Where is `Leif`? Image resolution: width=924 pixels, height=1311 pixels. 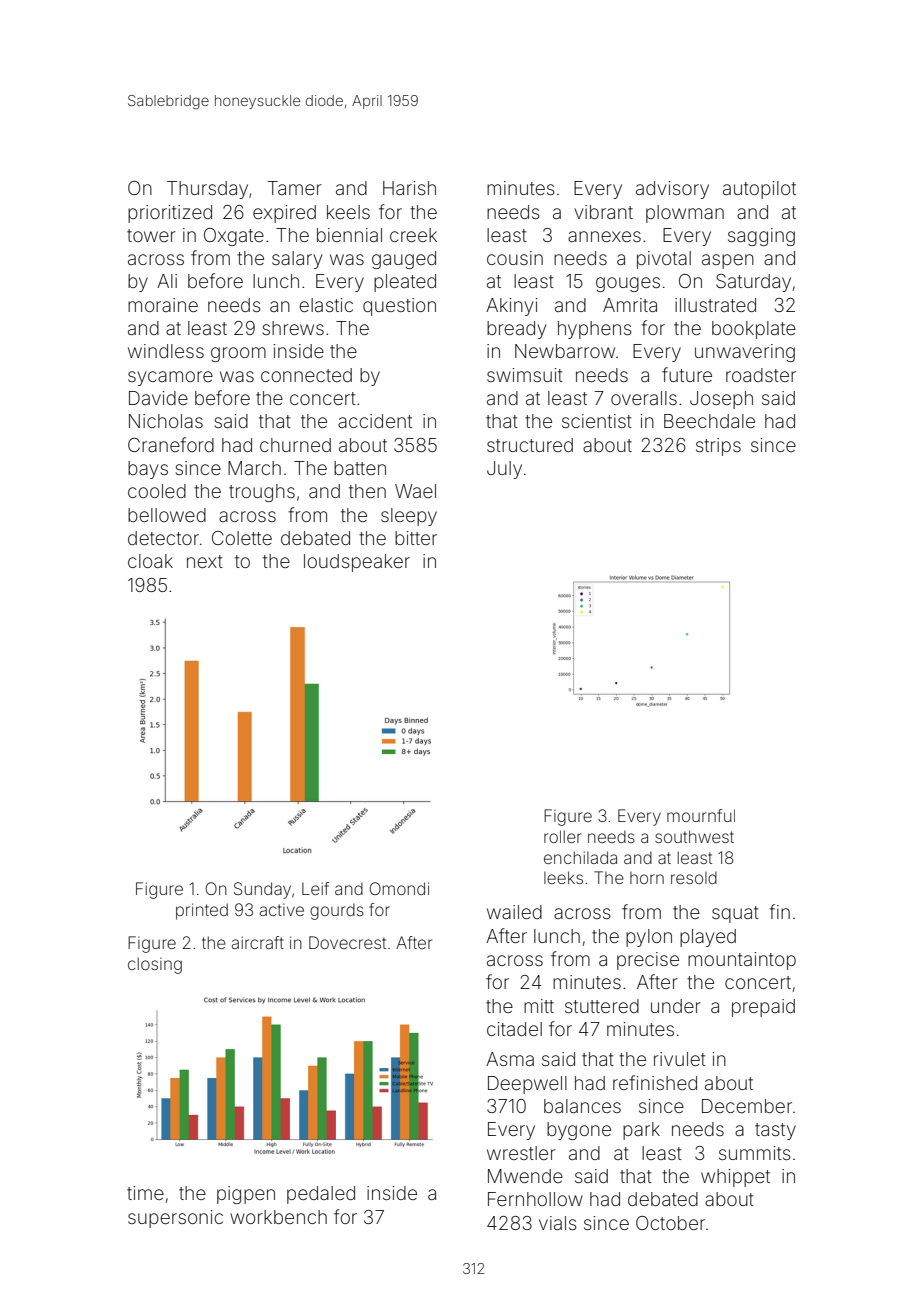 Leif is located at coordinates (315, 888).
